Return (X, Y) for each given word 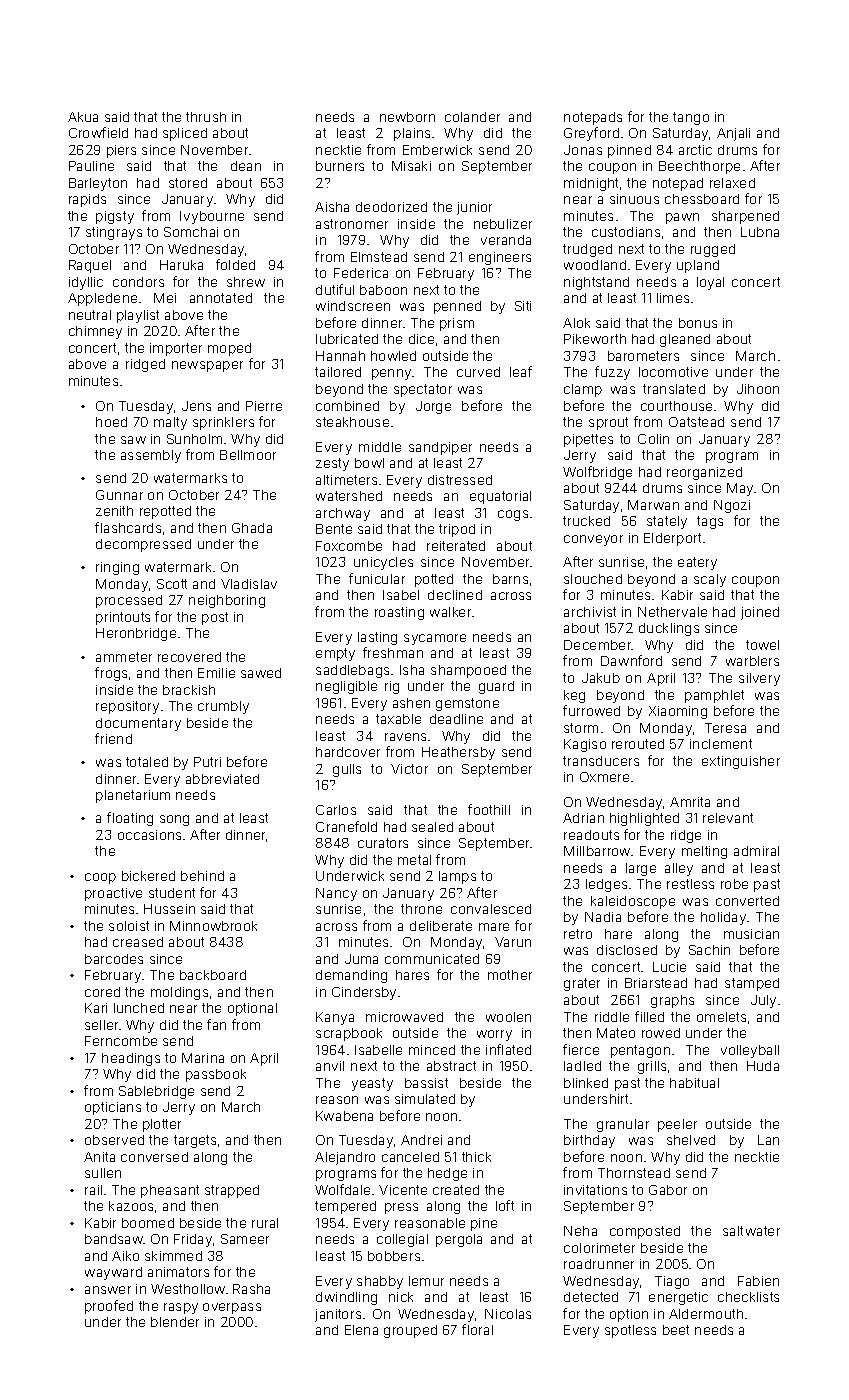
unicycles (383, 563)
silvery (759, 679)
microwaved (404, 1017)
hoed (111, 422)
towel (762, 645)
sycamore (435, 639)
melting (704, 852)
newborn (407, 117)
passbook (216, 1075)
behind (202, 876)
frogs (111, 674)
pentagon (640, 1051)
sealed (432, 827)
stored (188, 183)
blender (175, 1322)
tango (691, 118)
